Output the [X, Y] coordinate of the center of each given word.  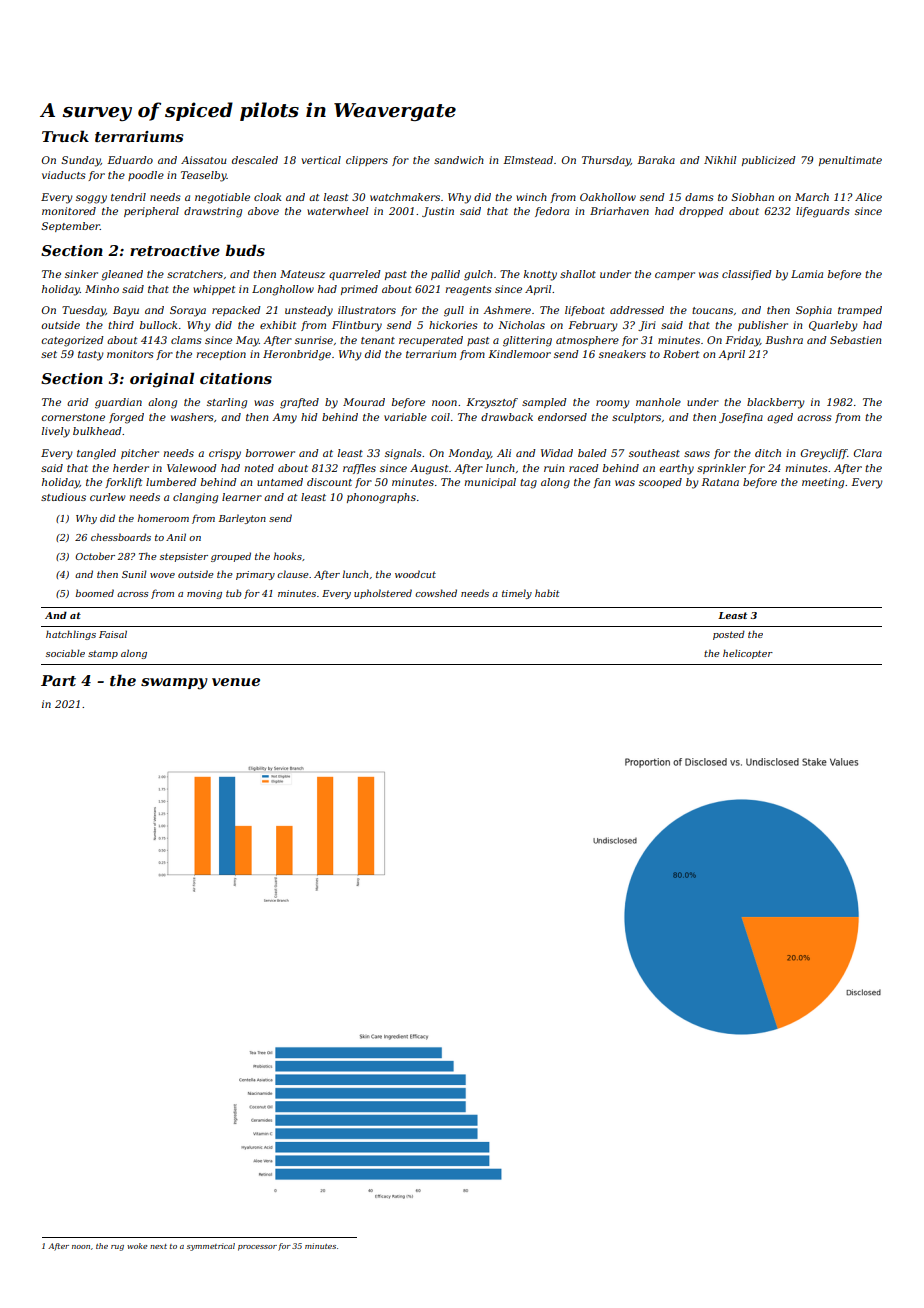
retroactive [175, 250]
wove [162, 575]
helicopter [748, 654]
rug [117, 1248]
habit [547, 593]
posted [729, 635]
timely [517, 594]
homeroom [163, 518]
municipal [490, 483]
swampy [174, 684]
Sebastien [855, 340]
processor [257, 1248]
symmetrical [211, 1247]
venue [236, 682]
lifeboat [585, 311]
